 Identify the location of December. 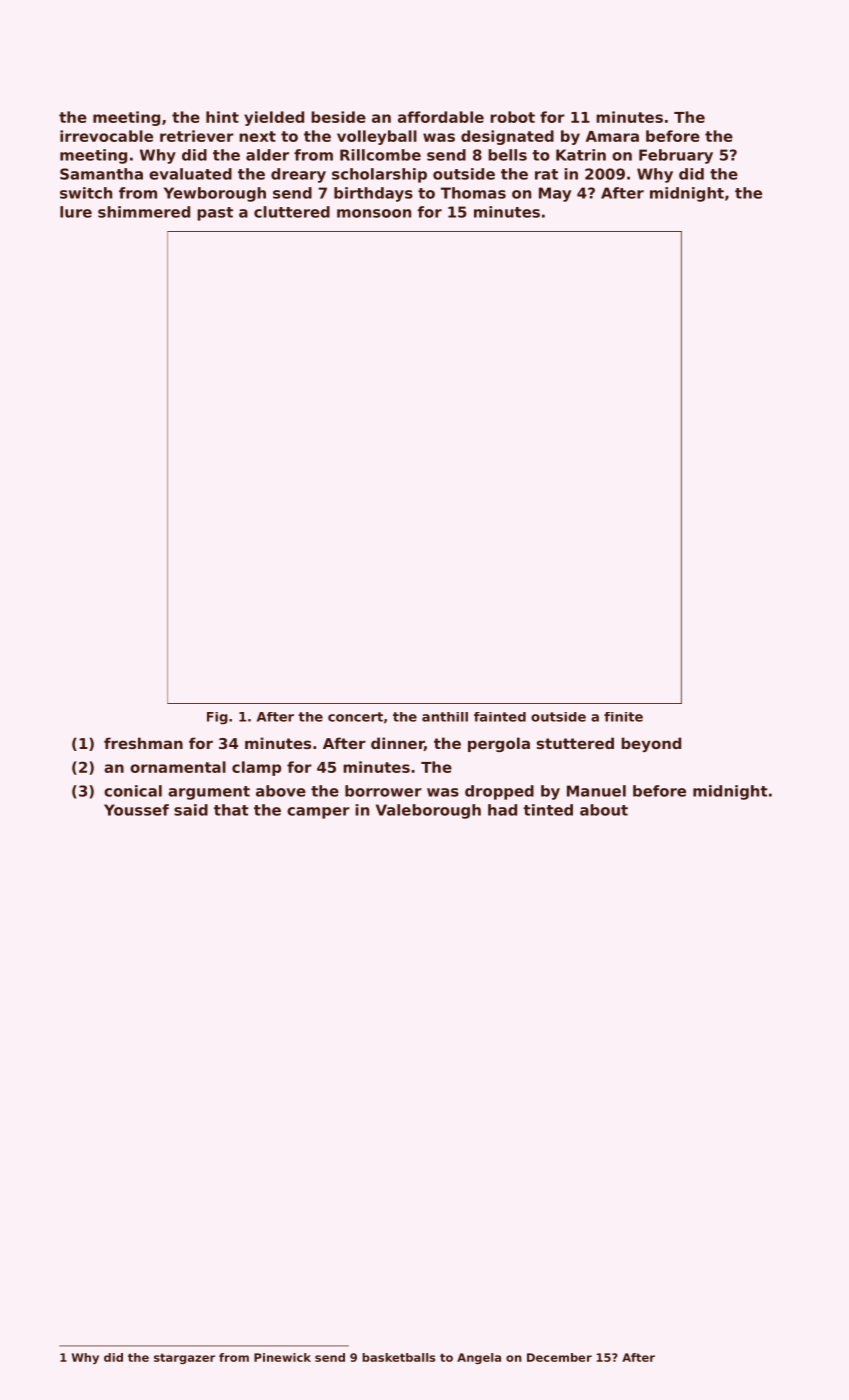
(559, 1357).
